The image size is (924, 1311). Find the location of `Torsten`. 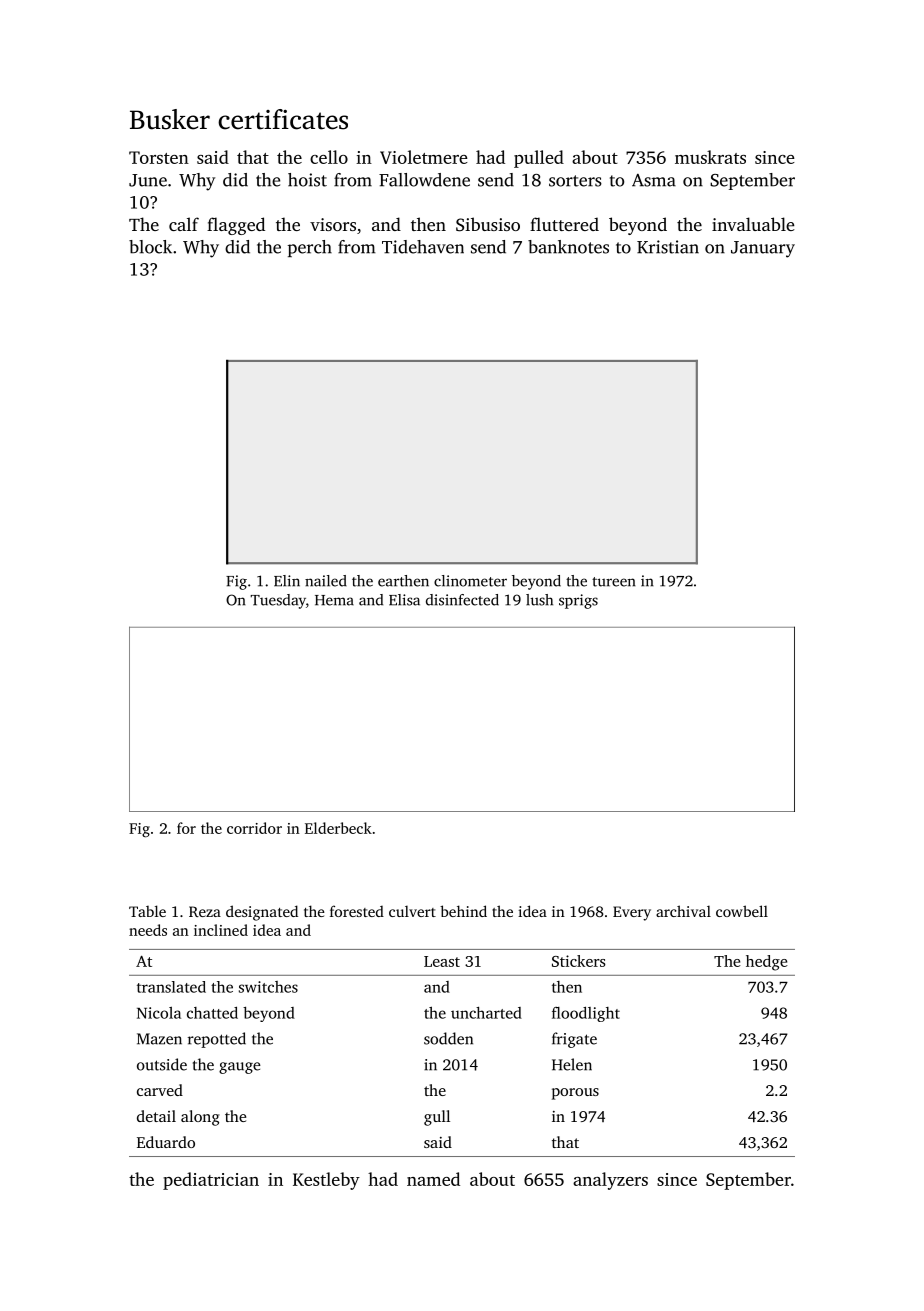

Torsten is located at coordinates (159, 157).
